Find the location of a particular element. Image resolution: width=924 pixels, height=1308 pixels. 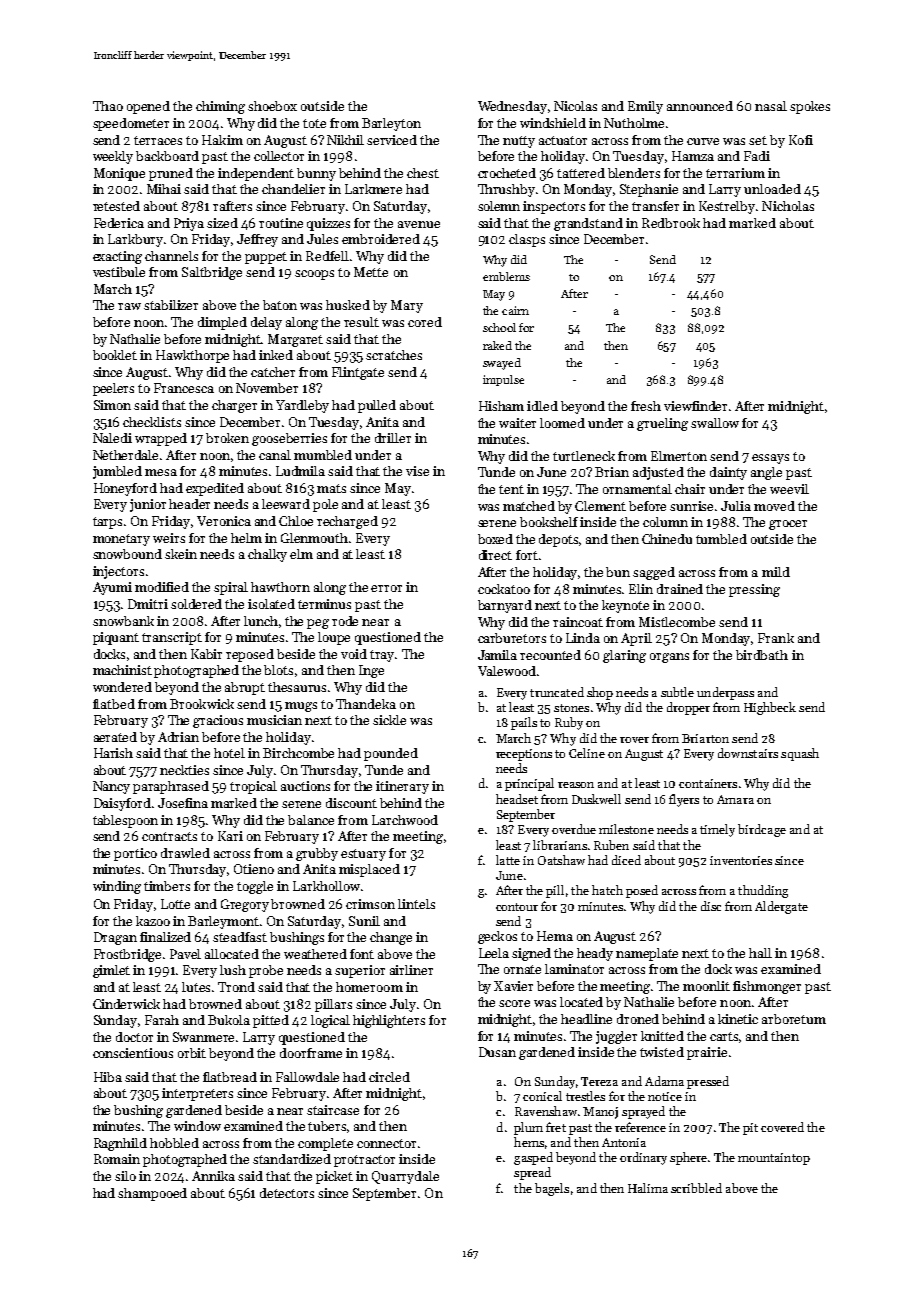

Thrushby is located at coordinates (506, 190).
